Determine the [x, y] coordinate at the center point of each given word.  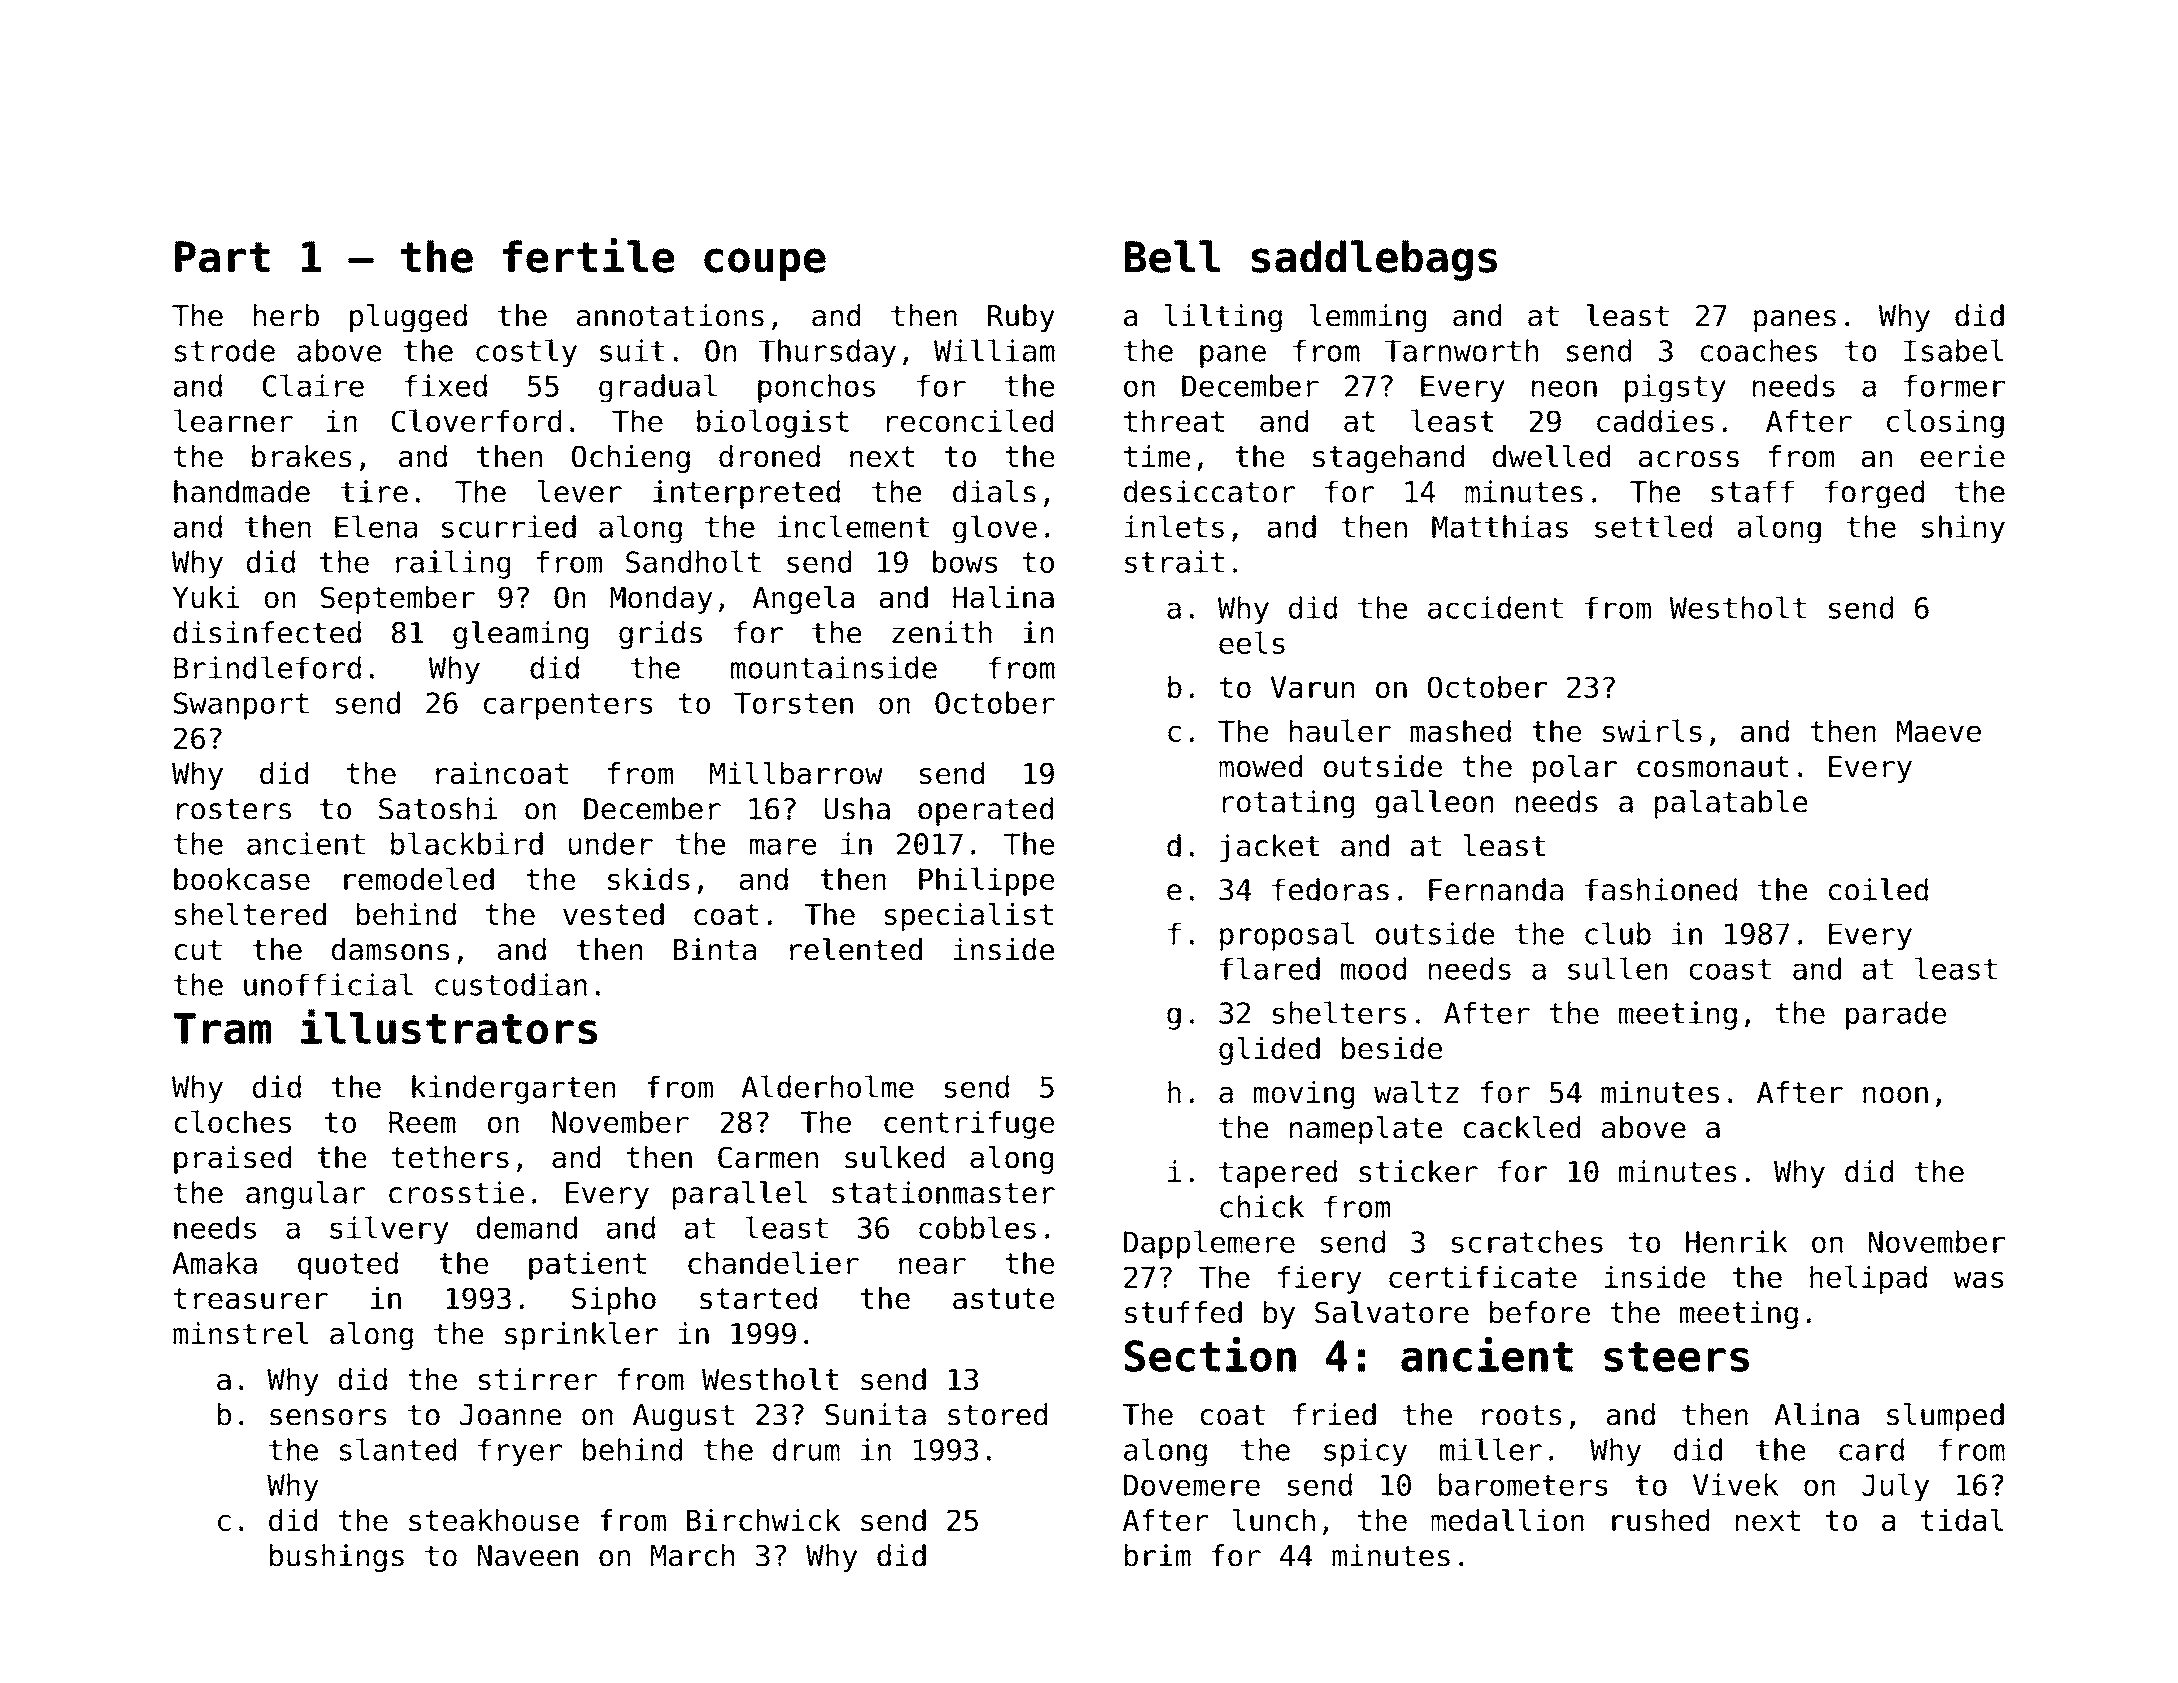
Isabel [1953, 350]
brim [1158, 1555]
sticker [1418, 1171]
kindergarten [513, 1089]
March [692, 1555]
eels [1252, 642]
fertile [588, 255]
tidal [1962, 1520]
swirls [1652, 730]
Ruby [1021, 318]
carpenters [568, 706]
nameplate [1366, 1130]
